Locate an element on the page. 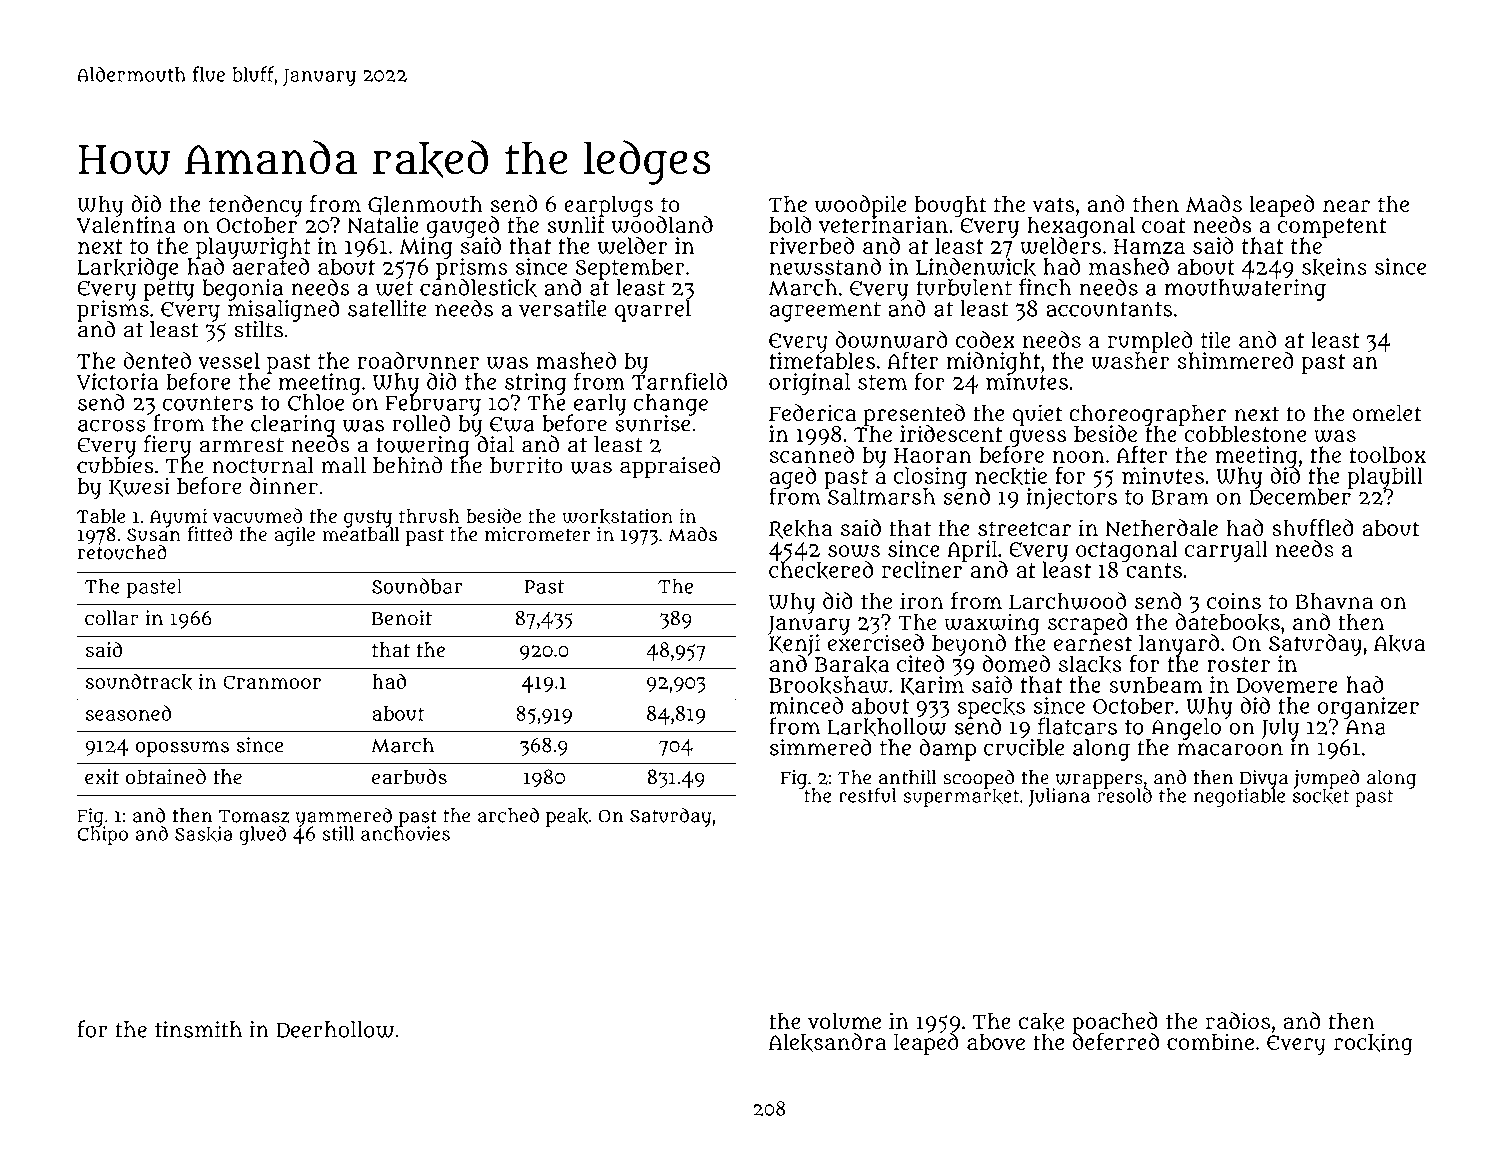 This page has height=1163, width=1505. Deerhollow is located at coordinates (335, 1029).
